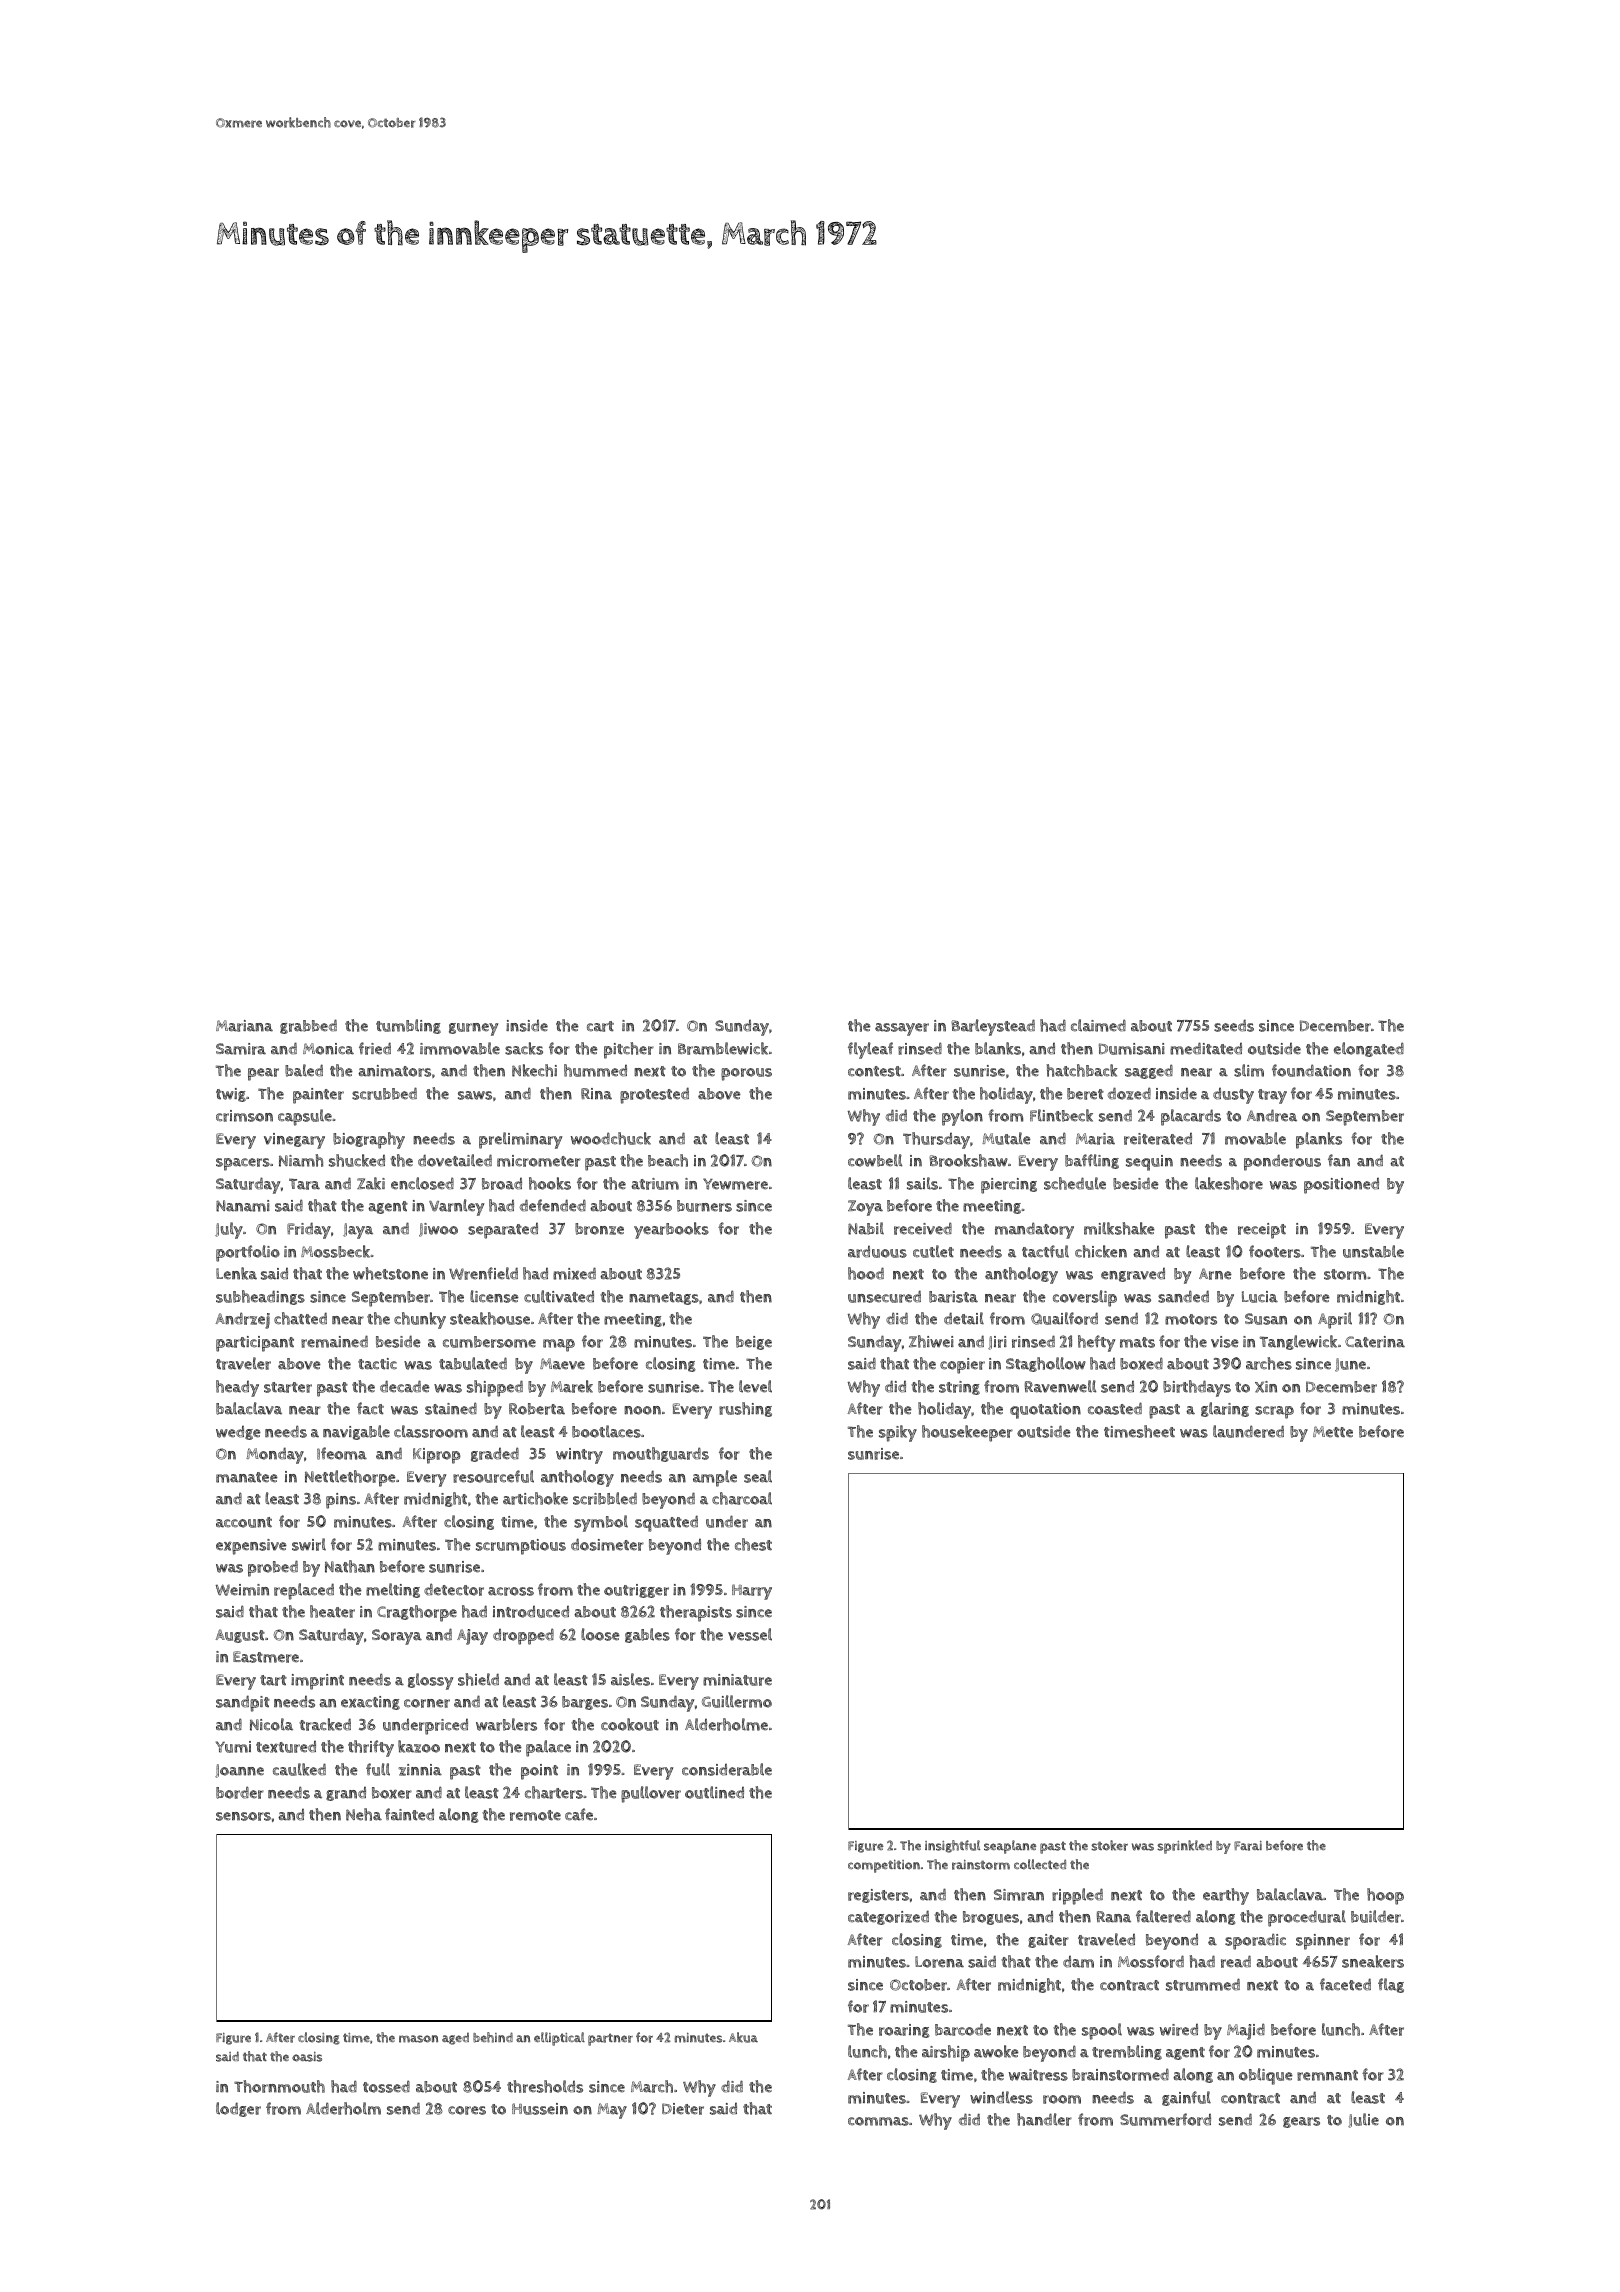 This image has width=1620, height=2292. I want to click on foundation, so click(1311, 1070).
